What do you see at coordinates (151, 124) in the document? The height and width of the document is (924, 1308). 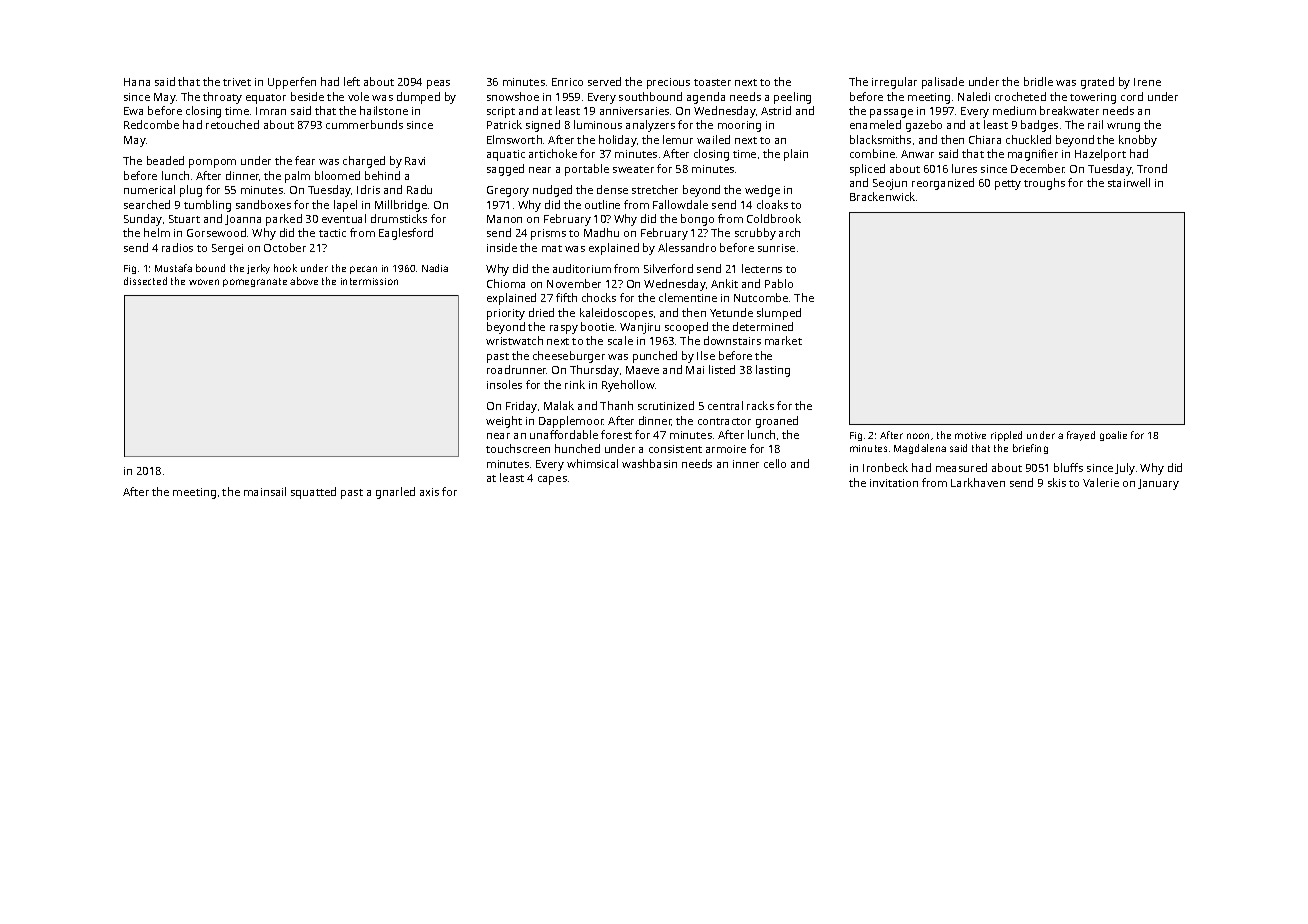 I see `Redcombe` at bounding box center [151, 124].
